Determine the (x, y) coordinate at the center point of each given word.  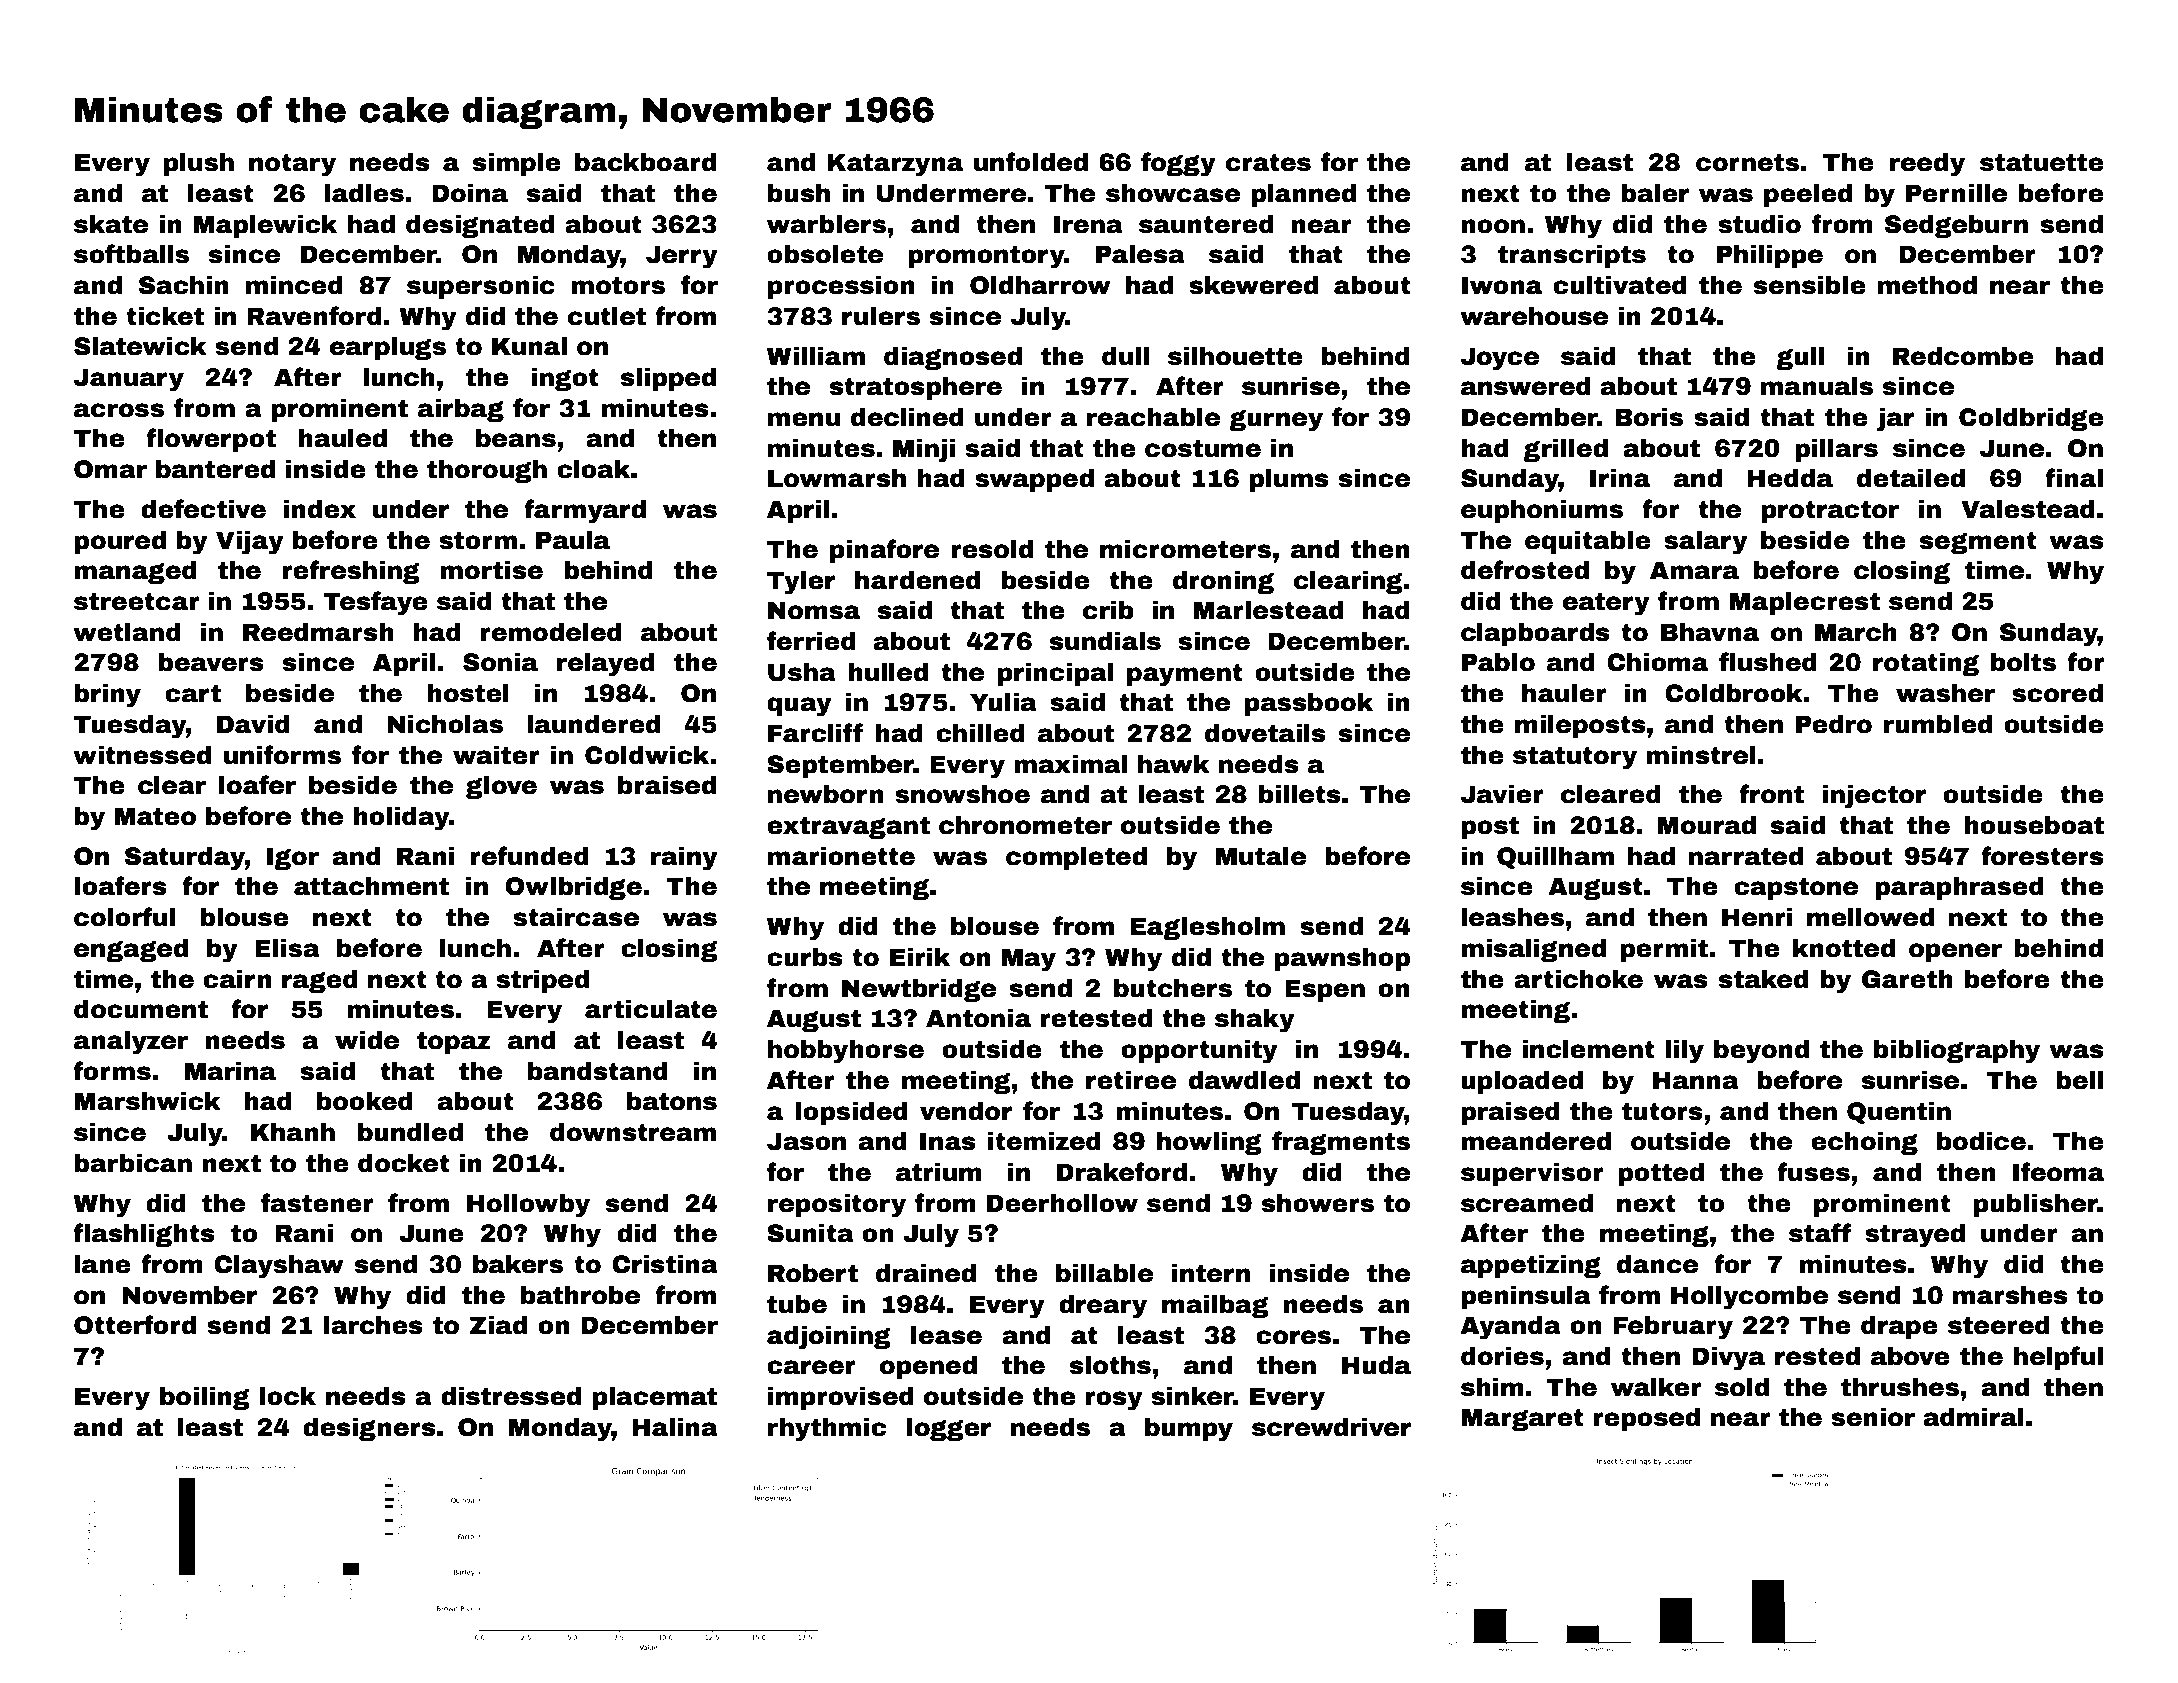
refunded (529, 856)
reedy (1927, 165)
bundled (410, 1132)
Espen (1325, 990)
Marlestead (1268, 610)
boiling (205, 1398)
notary (292, 165)
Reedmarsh (318, 632)
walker (1656, 1387)
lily (1685, 1052)
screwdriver (1331, 1427)
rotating (1926, 664)
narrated (1746, 856)
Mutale (1261, 856)
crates (1268, 162)
